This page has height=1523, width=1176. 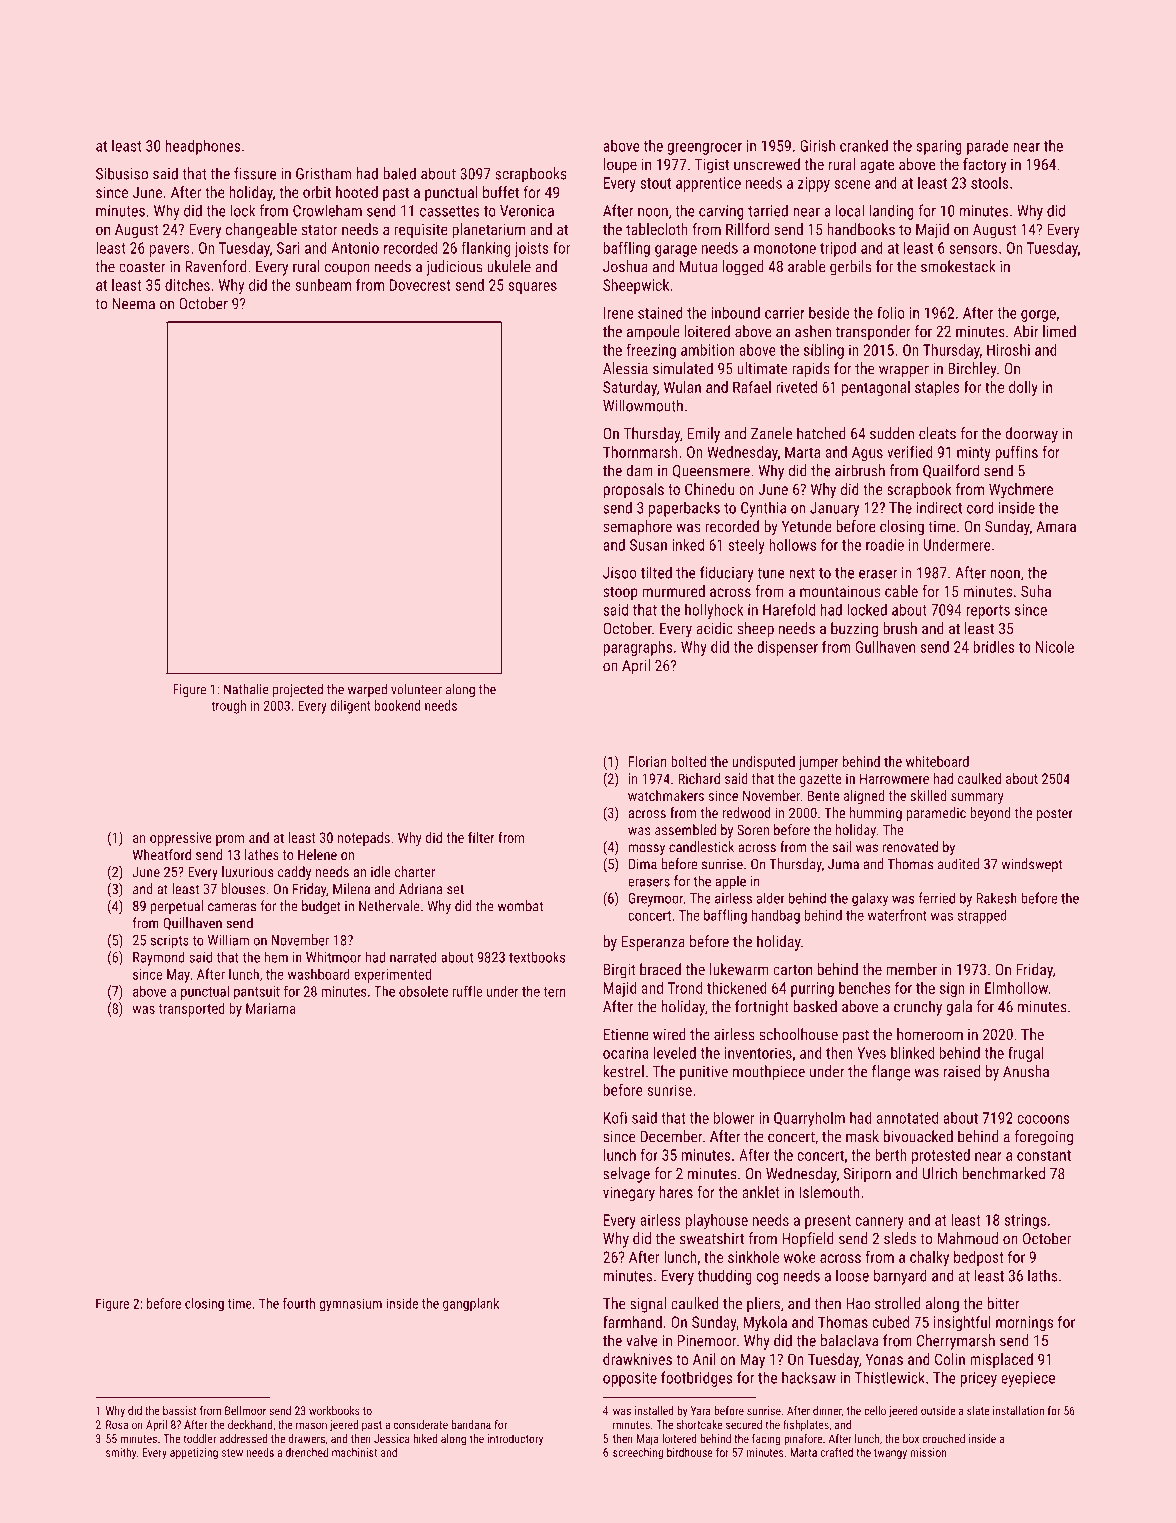 I want to click on paperbacks, so click(x=684, y=509).
